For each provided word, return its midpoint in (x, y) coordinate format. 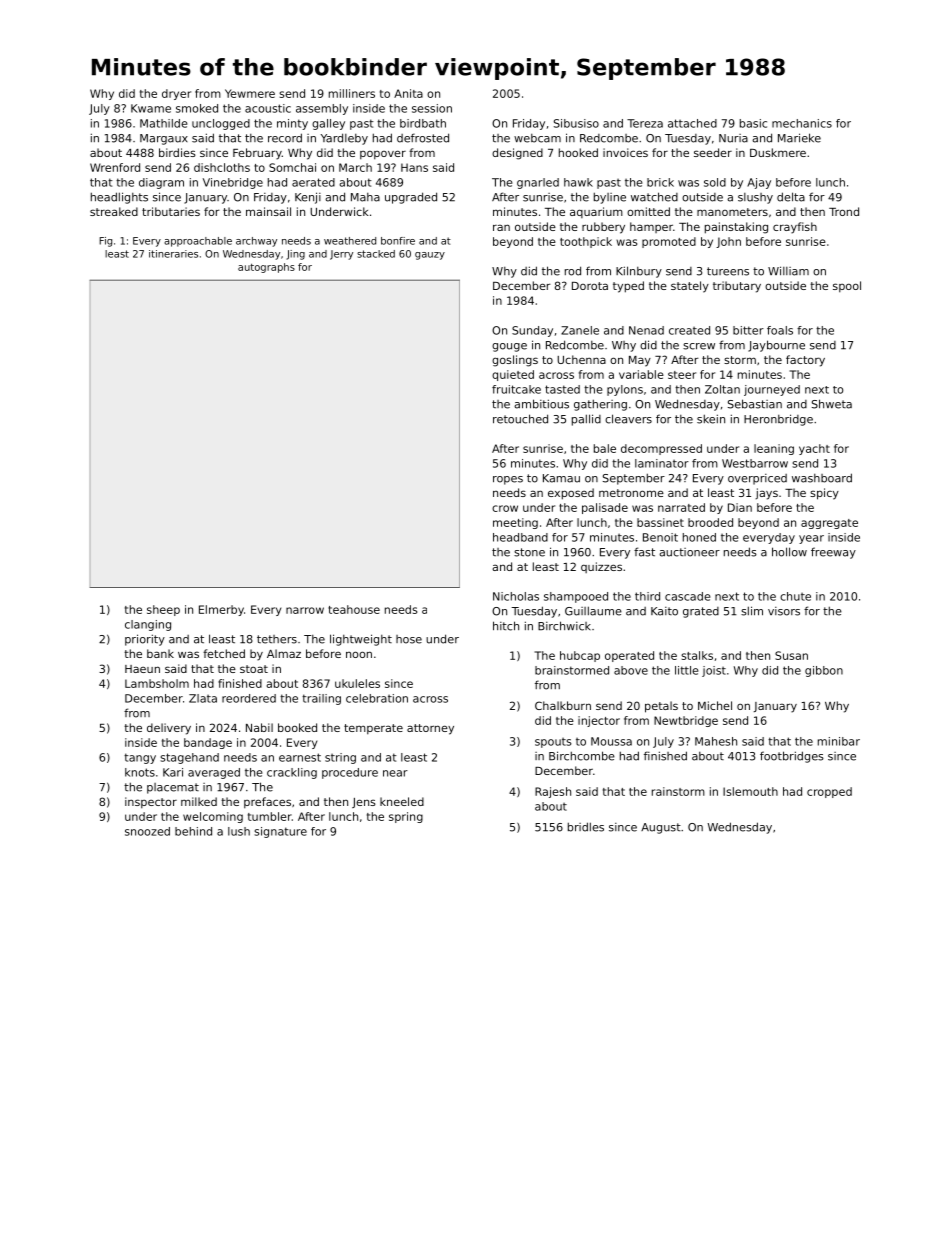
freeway (833, 553)
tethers (277, 639)
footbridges (792, 757)
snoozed (147, 831)
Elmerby (221, 610)
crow (505, 508)
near (395, 773)
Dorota (590, 286)
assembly (322, 109)
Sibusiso (576, 123)
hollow (789, 552)
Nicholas (516, 596)
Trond (844, 211)
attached (692, 123)
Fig (105, 242)
